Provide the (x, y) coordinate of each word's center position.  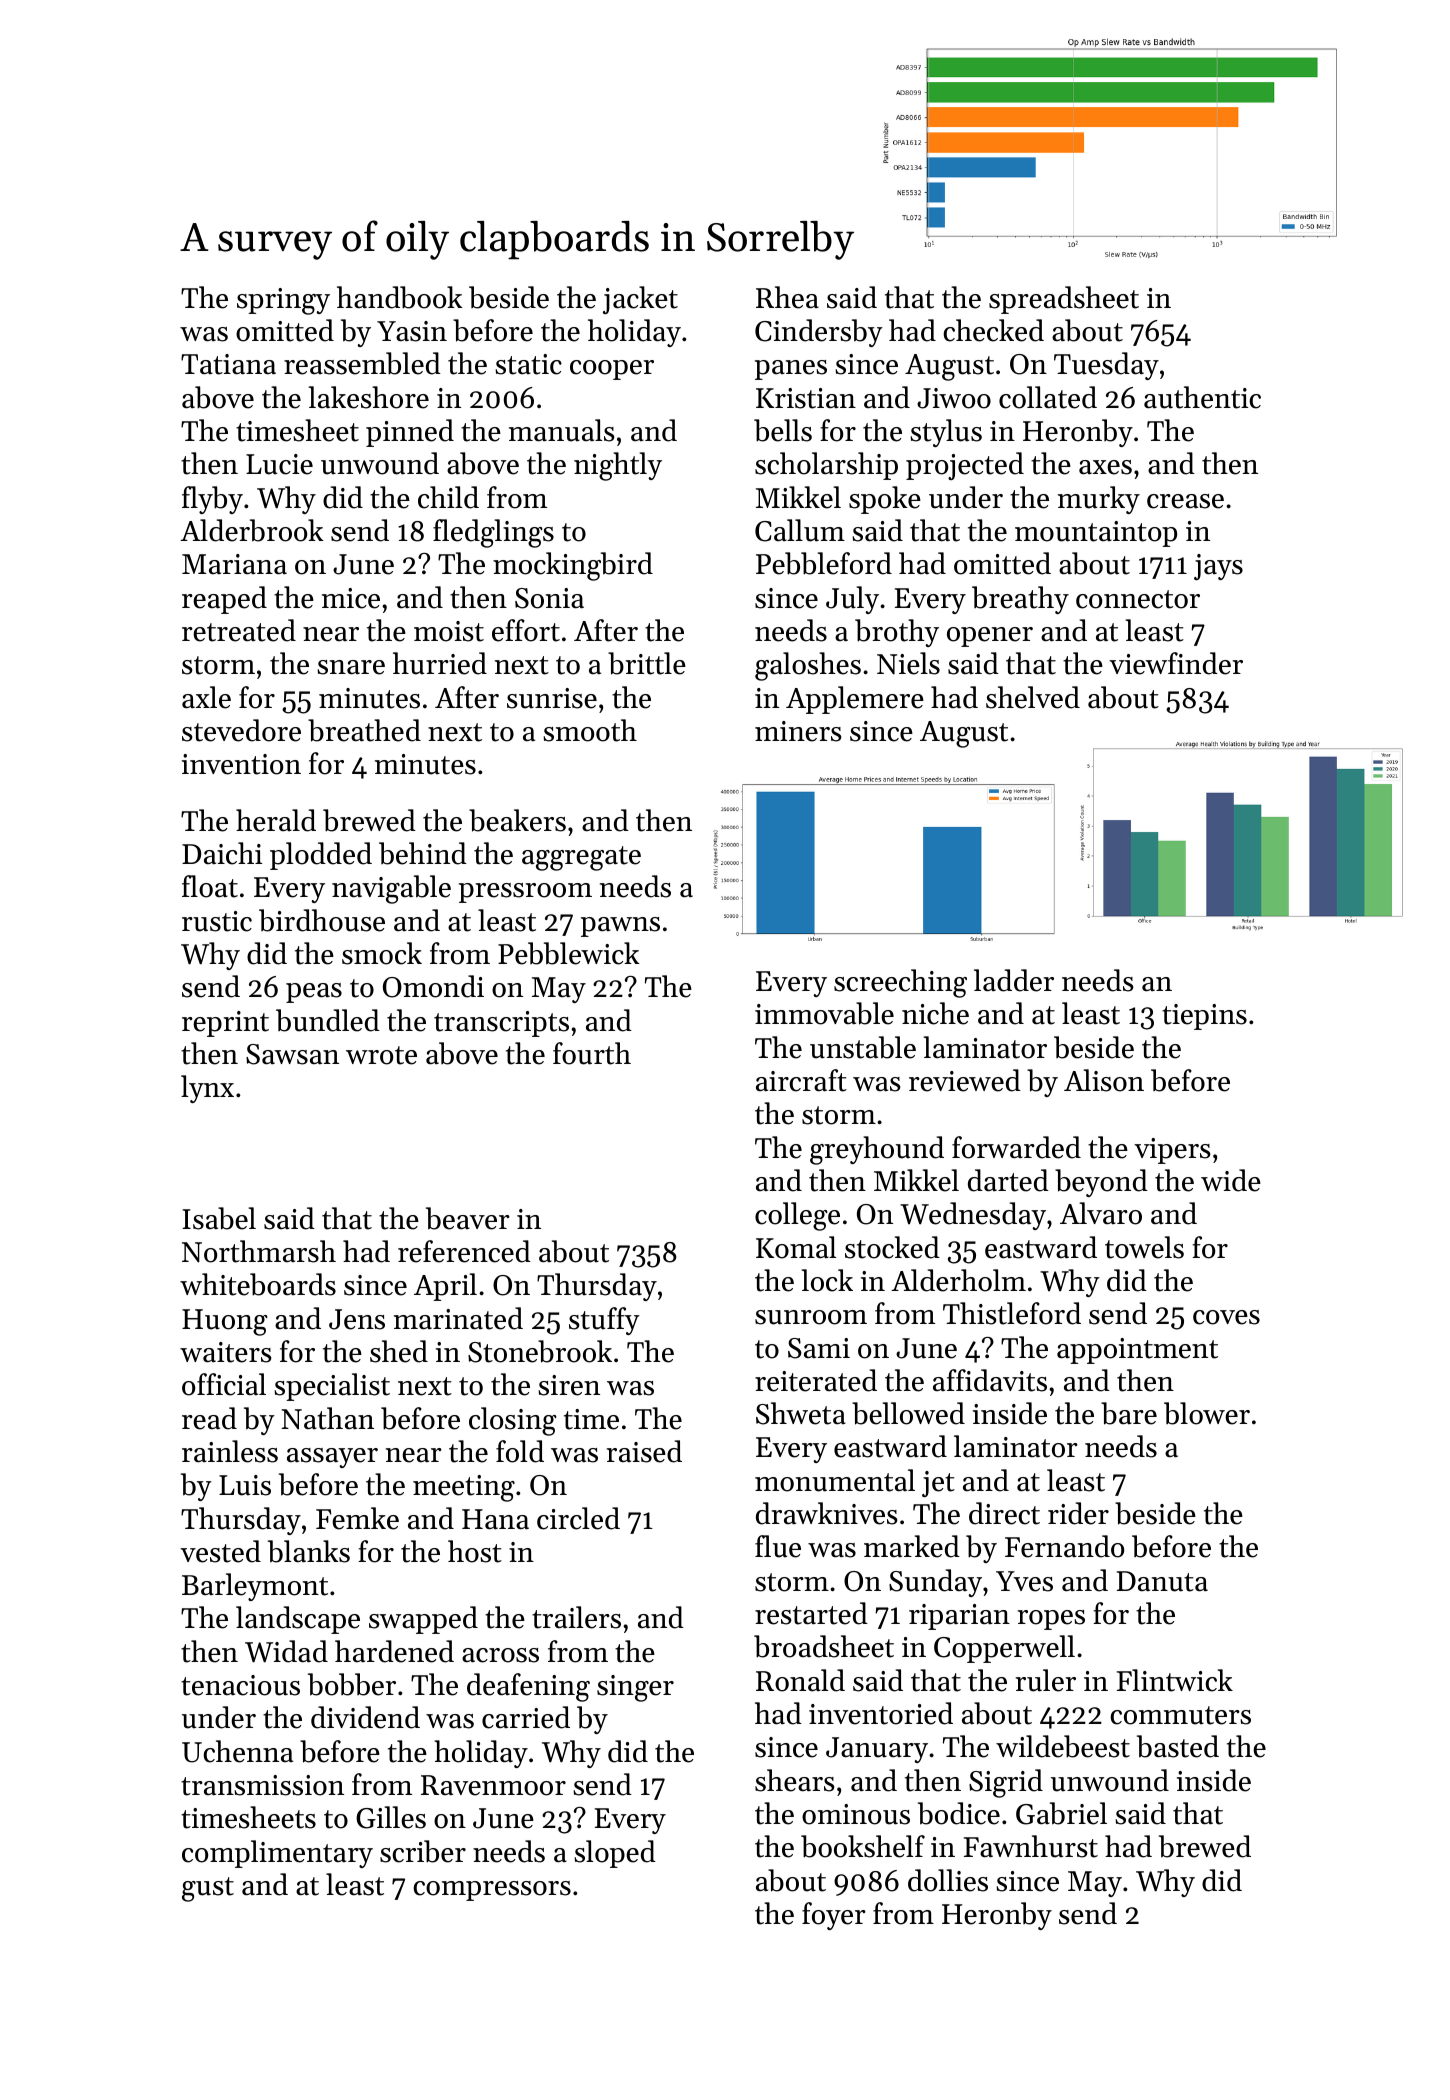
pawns (620, 927)
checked (993, 330)
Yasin (412, 331)
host (475, 1551)
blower (1207, 1413)
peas (314, 993)
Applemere (855, 700)
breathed (364, 730)
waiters (226, 1352)
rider (1078, 1513)
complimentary (277, 1854)
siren (569, 1385)
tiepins (1204, 1017)
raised (644, 1451)
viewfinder (1176, 663)
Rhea (787, 297)
